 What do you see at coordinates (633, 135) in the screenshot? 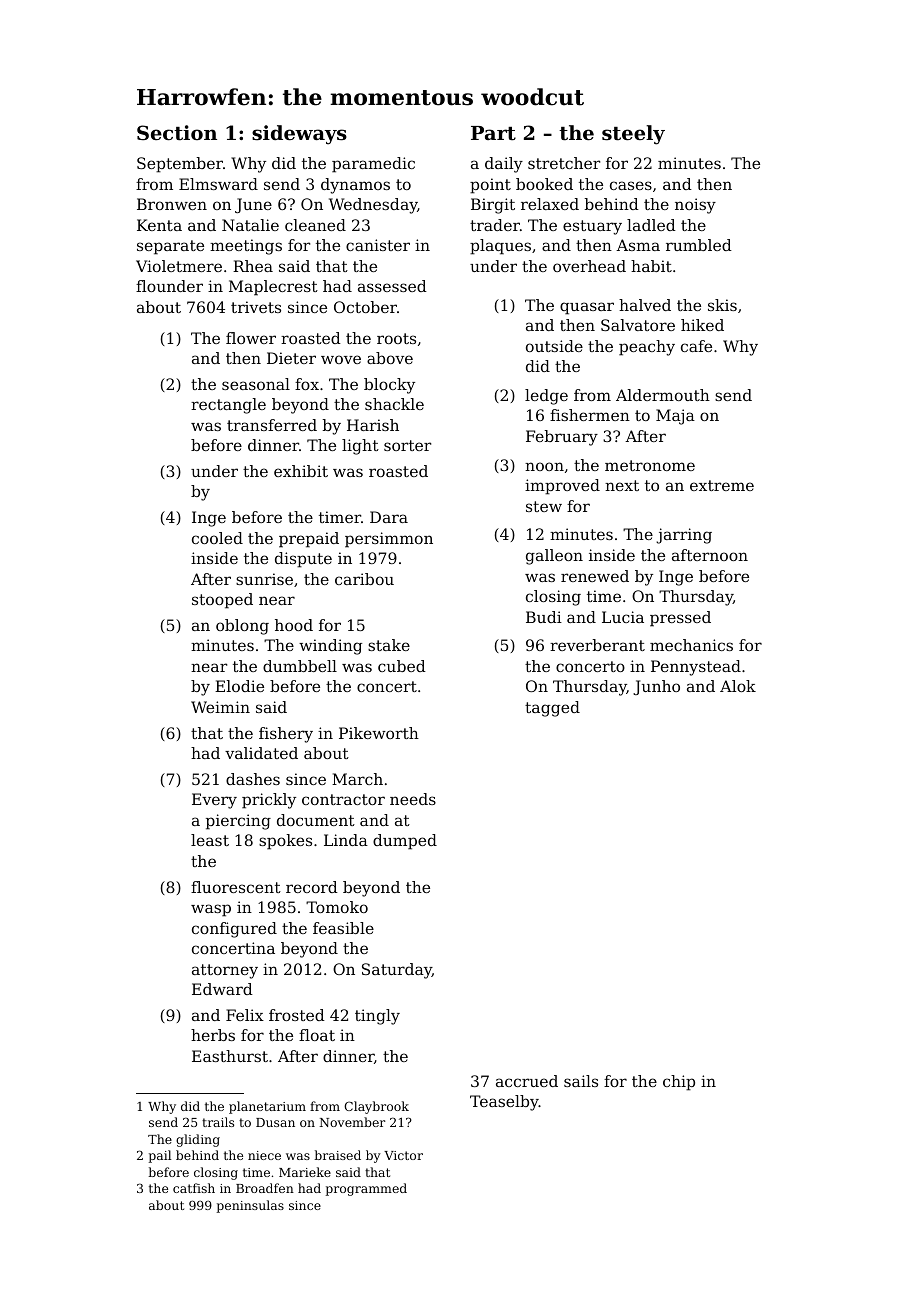
I see `steely` at bounding box center [633, 135].
